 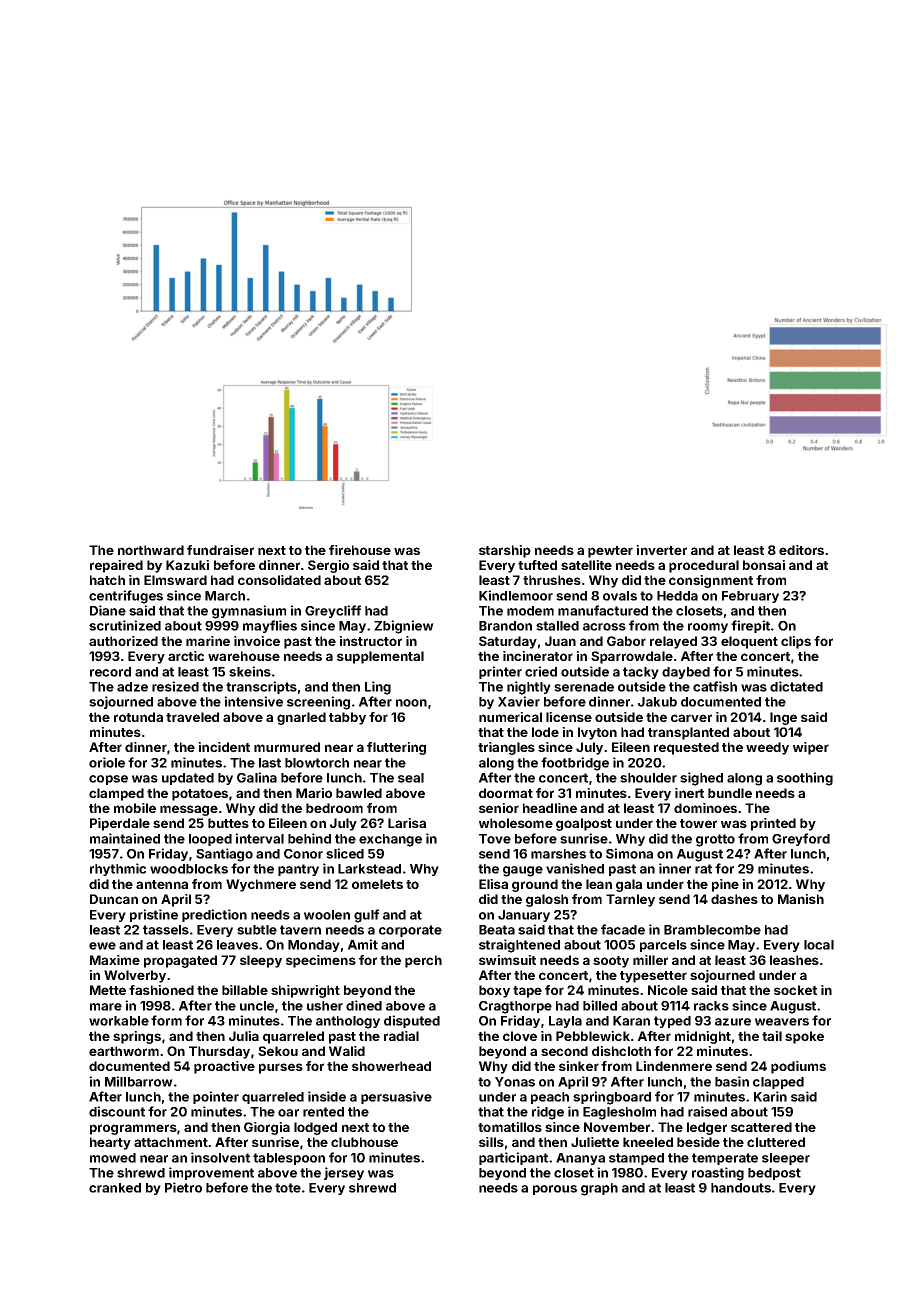 I want to click on copse, so click(x=108, y=780).
